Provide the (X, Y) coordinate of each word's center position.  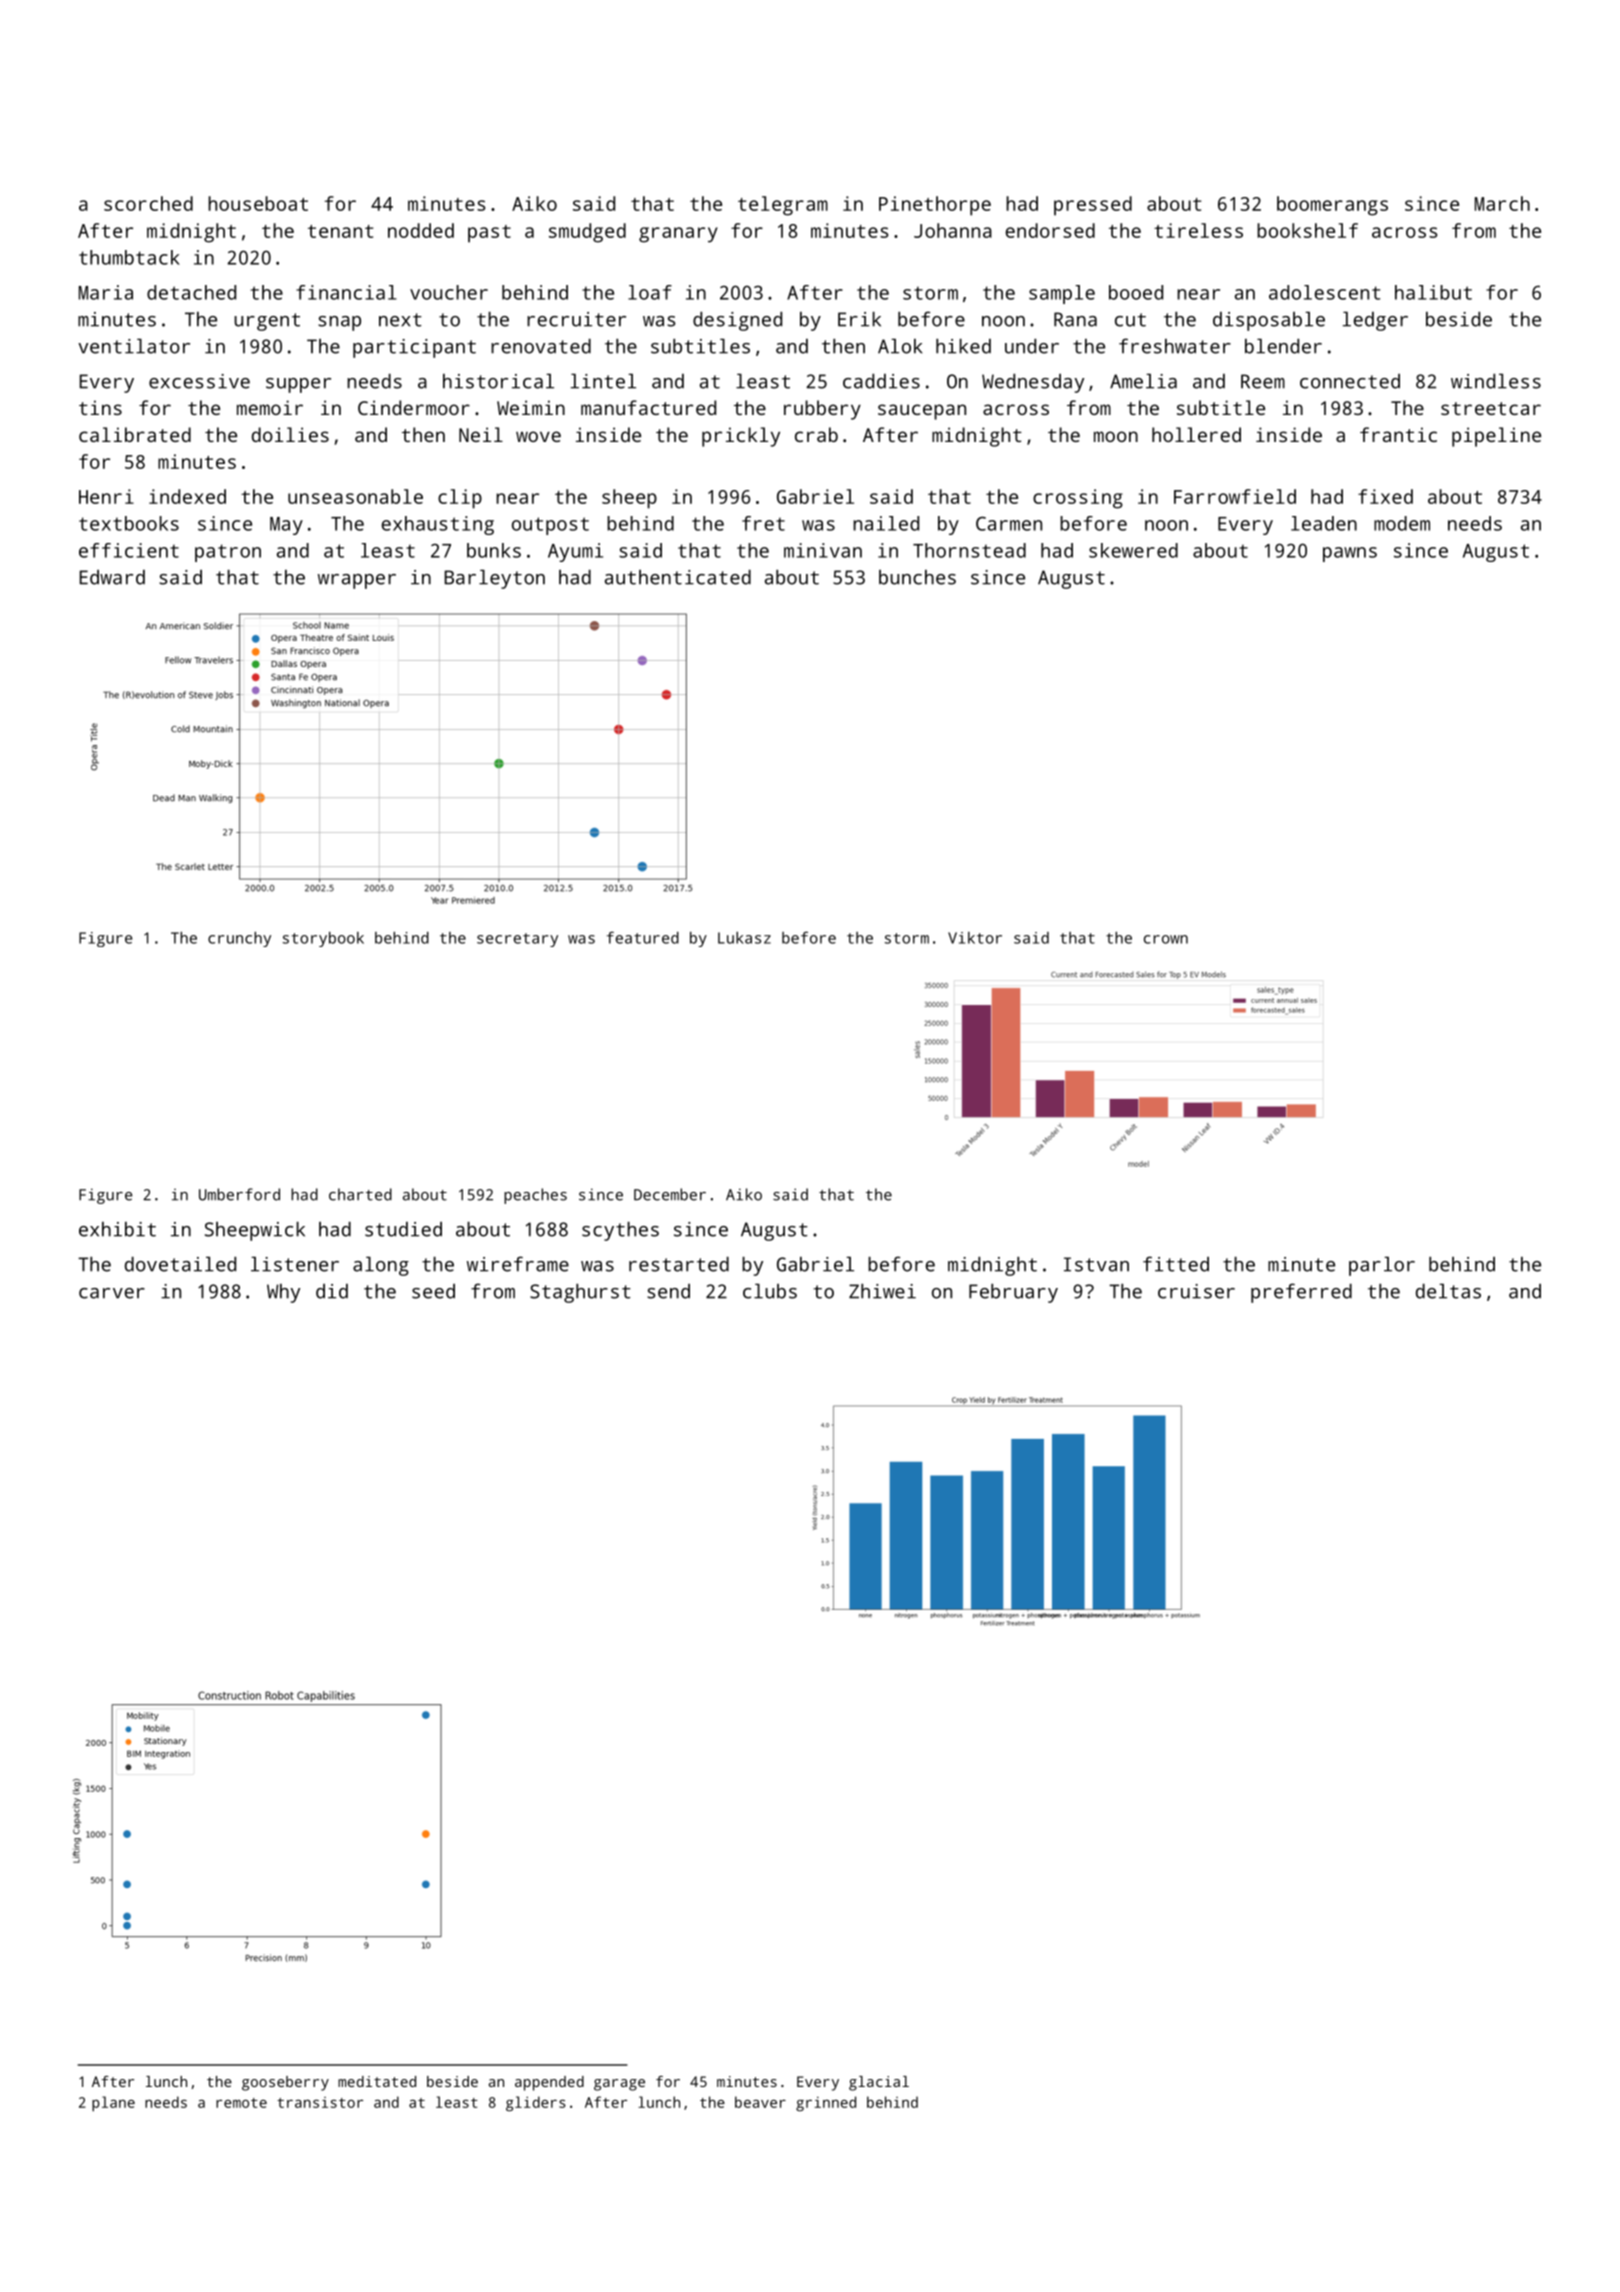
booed (1136, 292)
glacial (879, 2083)
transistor (320, 2102)
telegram (783, 206)
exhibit (117, 1229)
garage (619, 2085)
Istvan (1096, 1264)
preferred (1301, 1293)
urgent (267, 322)
